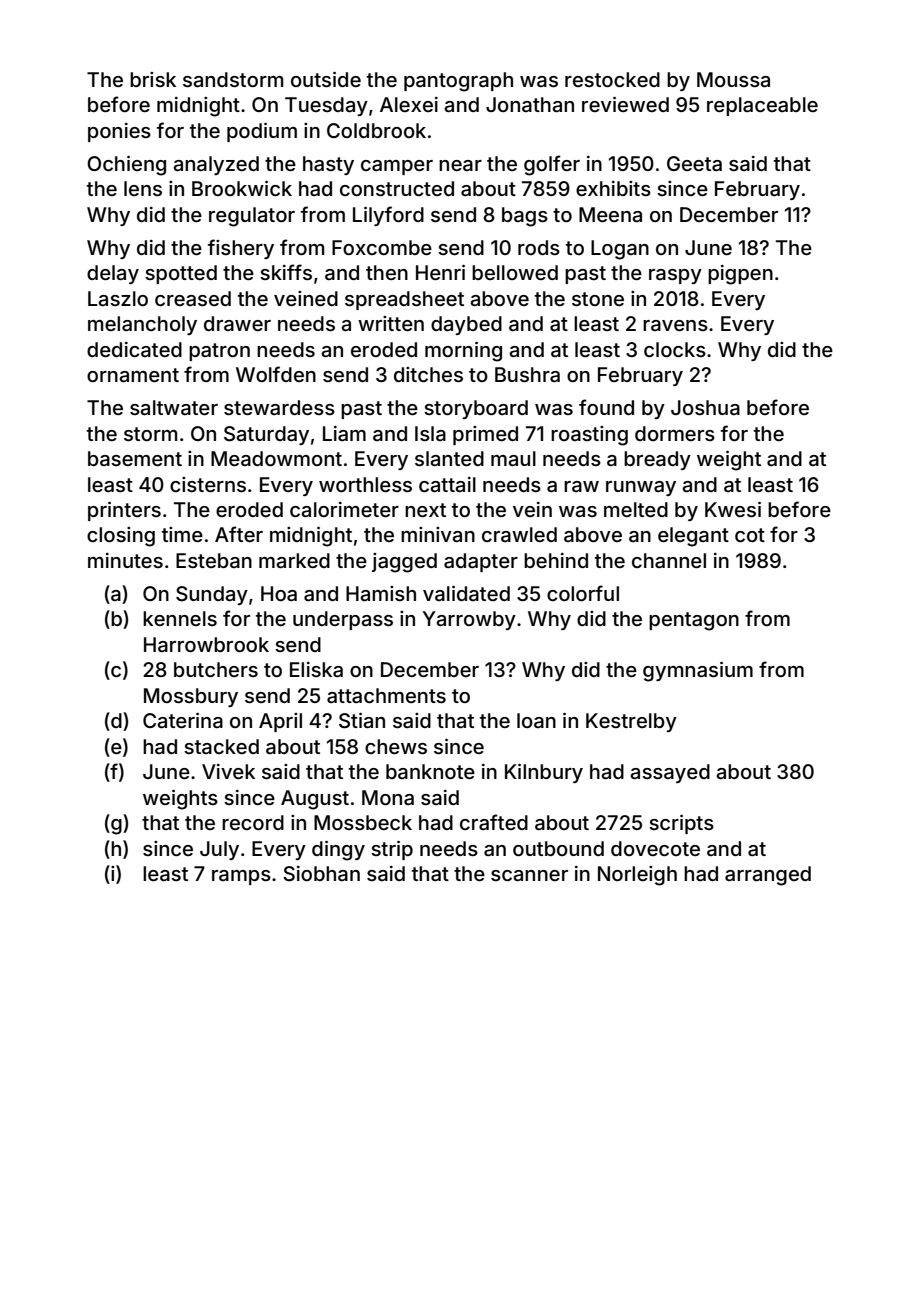  Describe the element at coordinates (133, 375) in the image. I see `ornament` at that location.
